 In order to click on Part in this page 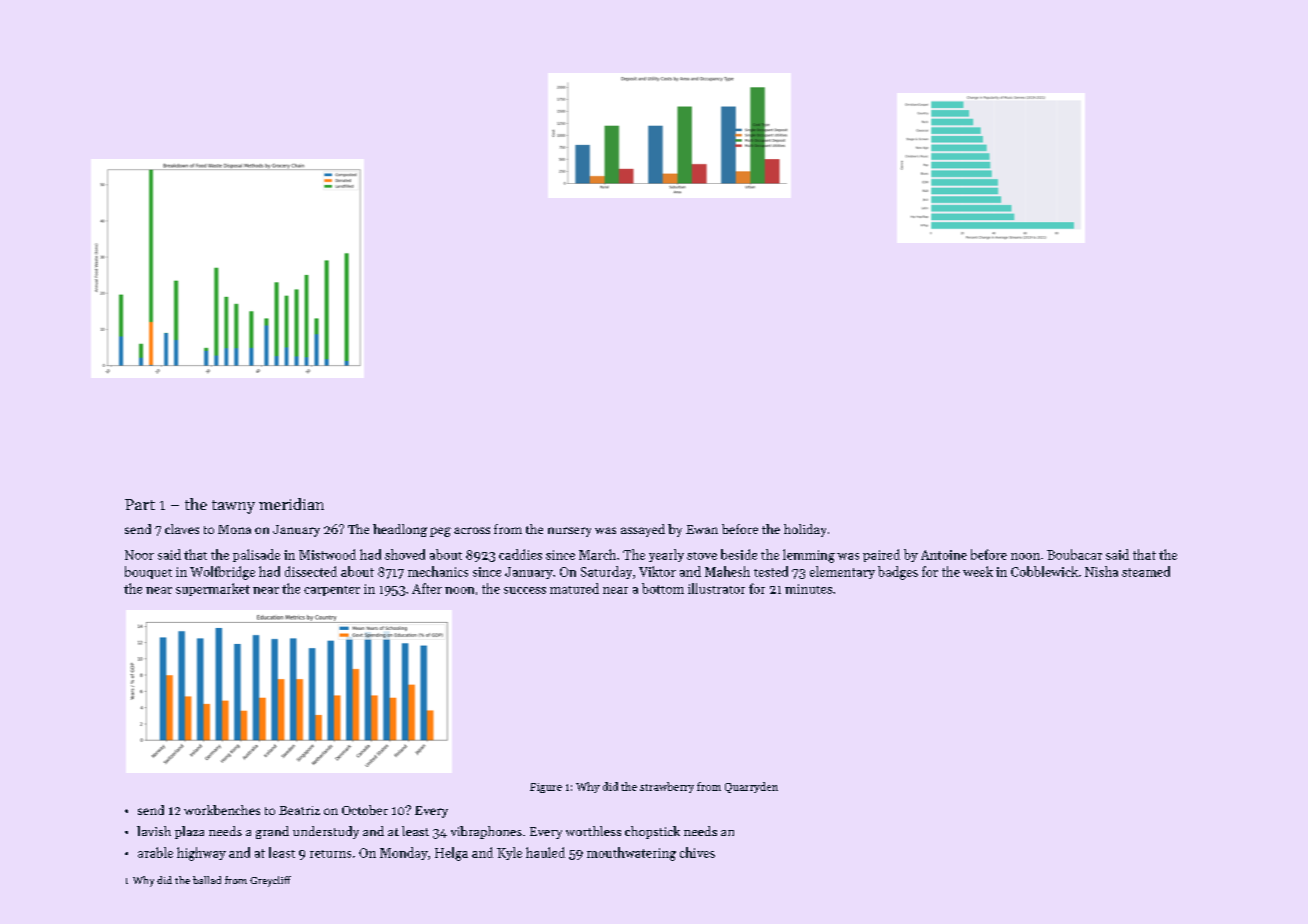, I will do `click(140, 504)`.
